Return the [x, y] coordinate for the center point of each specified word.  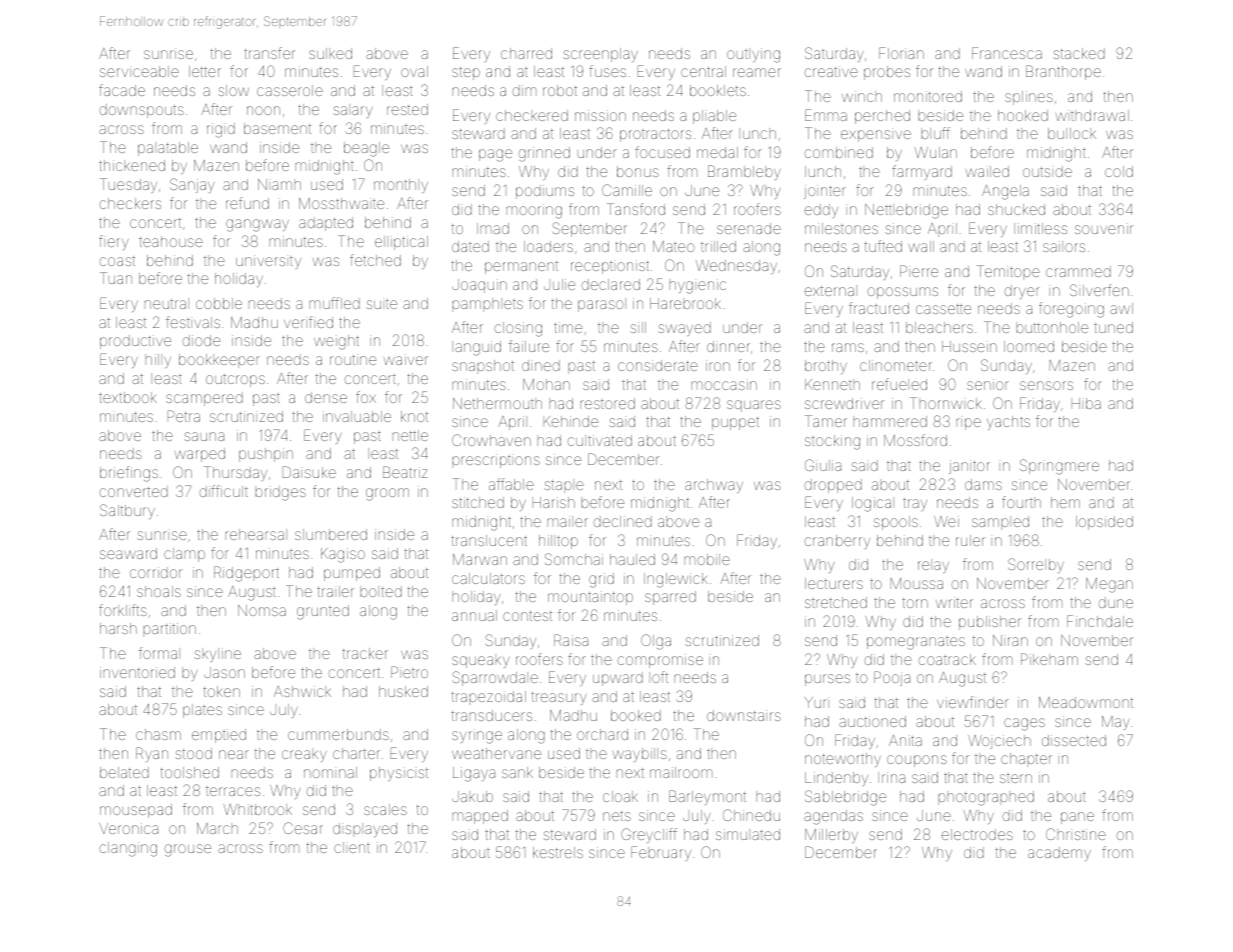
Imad [493, 228]
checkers [130, 203]
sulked [330, 53]
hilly [158, 361]
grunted [323, 612]
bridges [280, 493]
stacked [1079, 53]
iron [718, 365]
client [352, 847]
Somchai [574, 559]
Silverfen [1099, 290]
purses [827, 680]
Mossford [915, 440]
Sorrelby [1036, 565]
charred [526, 53]
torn [915, 603]
